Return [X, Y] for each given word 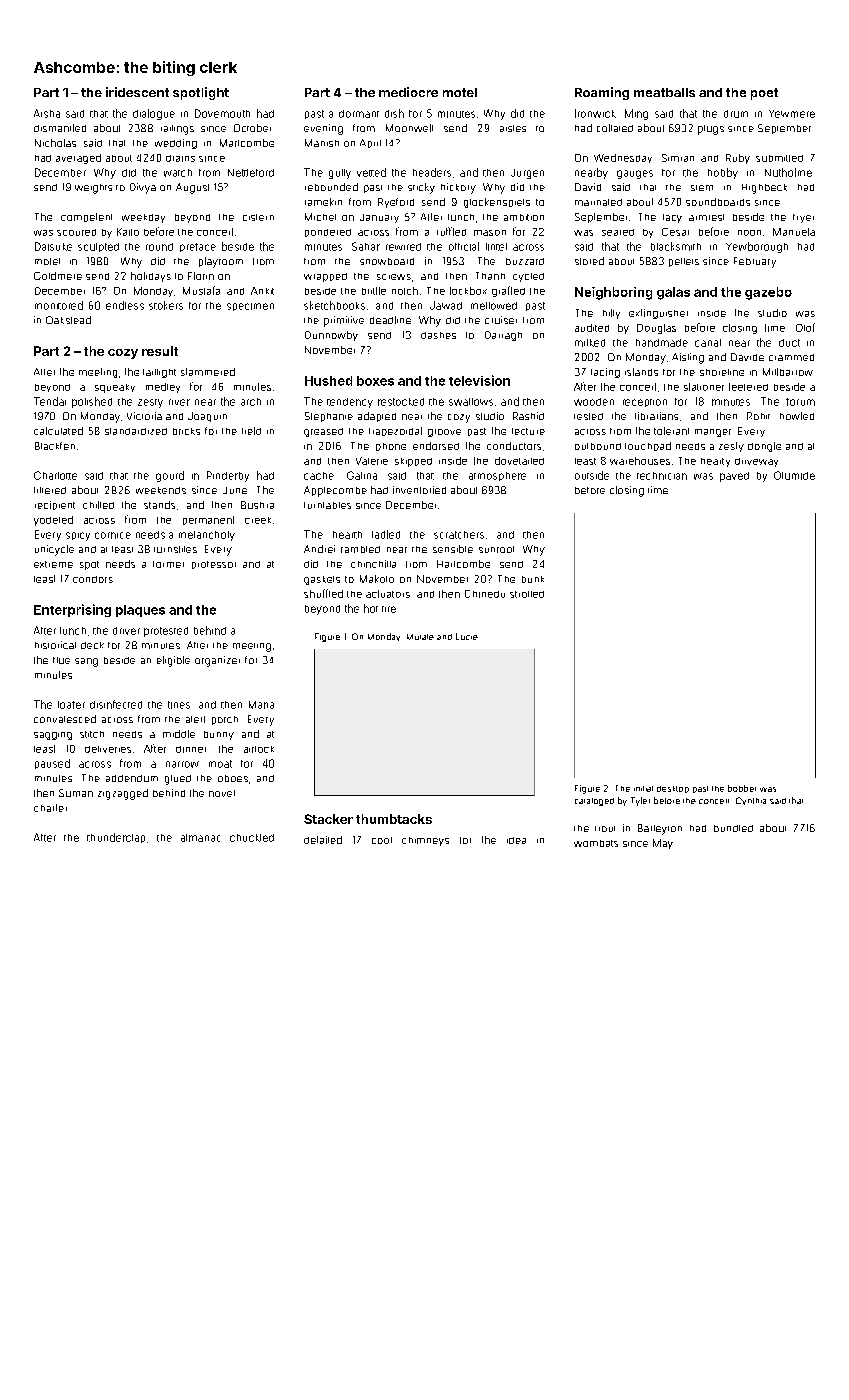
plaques [140, 611]
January [379, 218]
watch [178, 173]
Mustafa [201, 290]
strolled [527, 594]
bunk [533, 579]
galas [673, 293]
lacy [672, 218]
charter [50, 808]
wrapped [325, 277]
